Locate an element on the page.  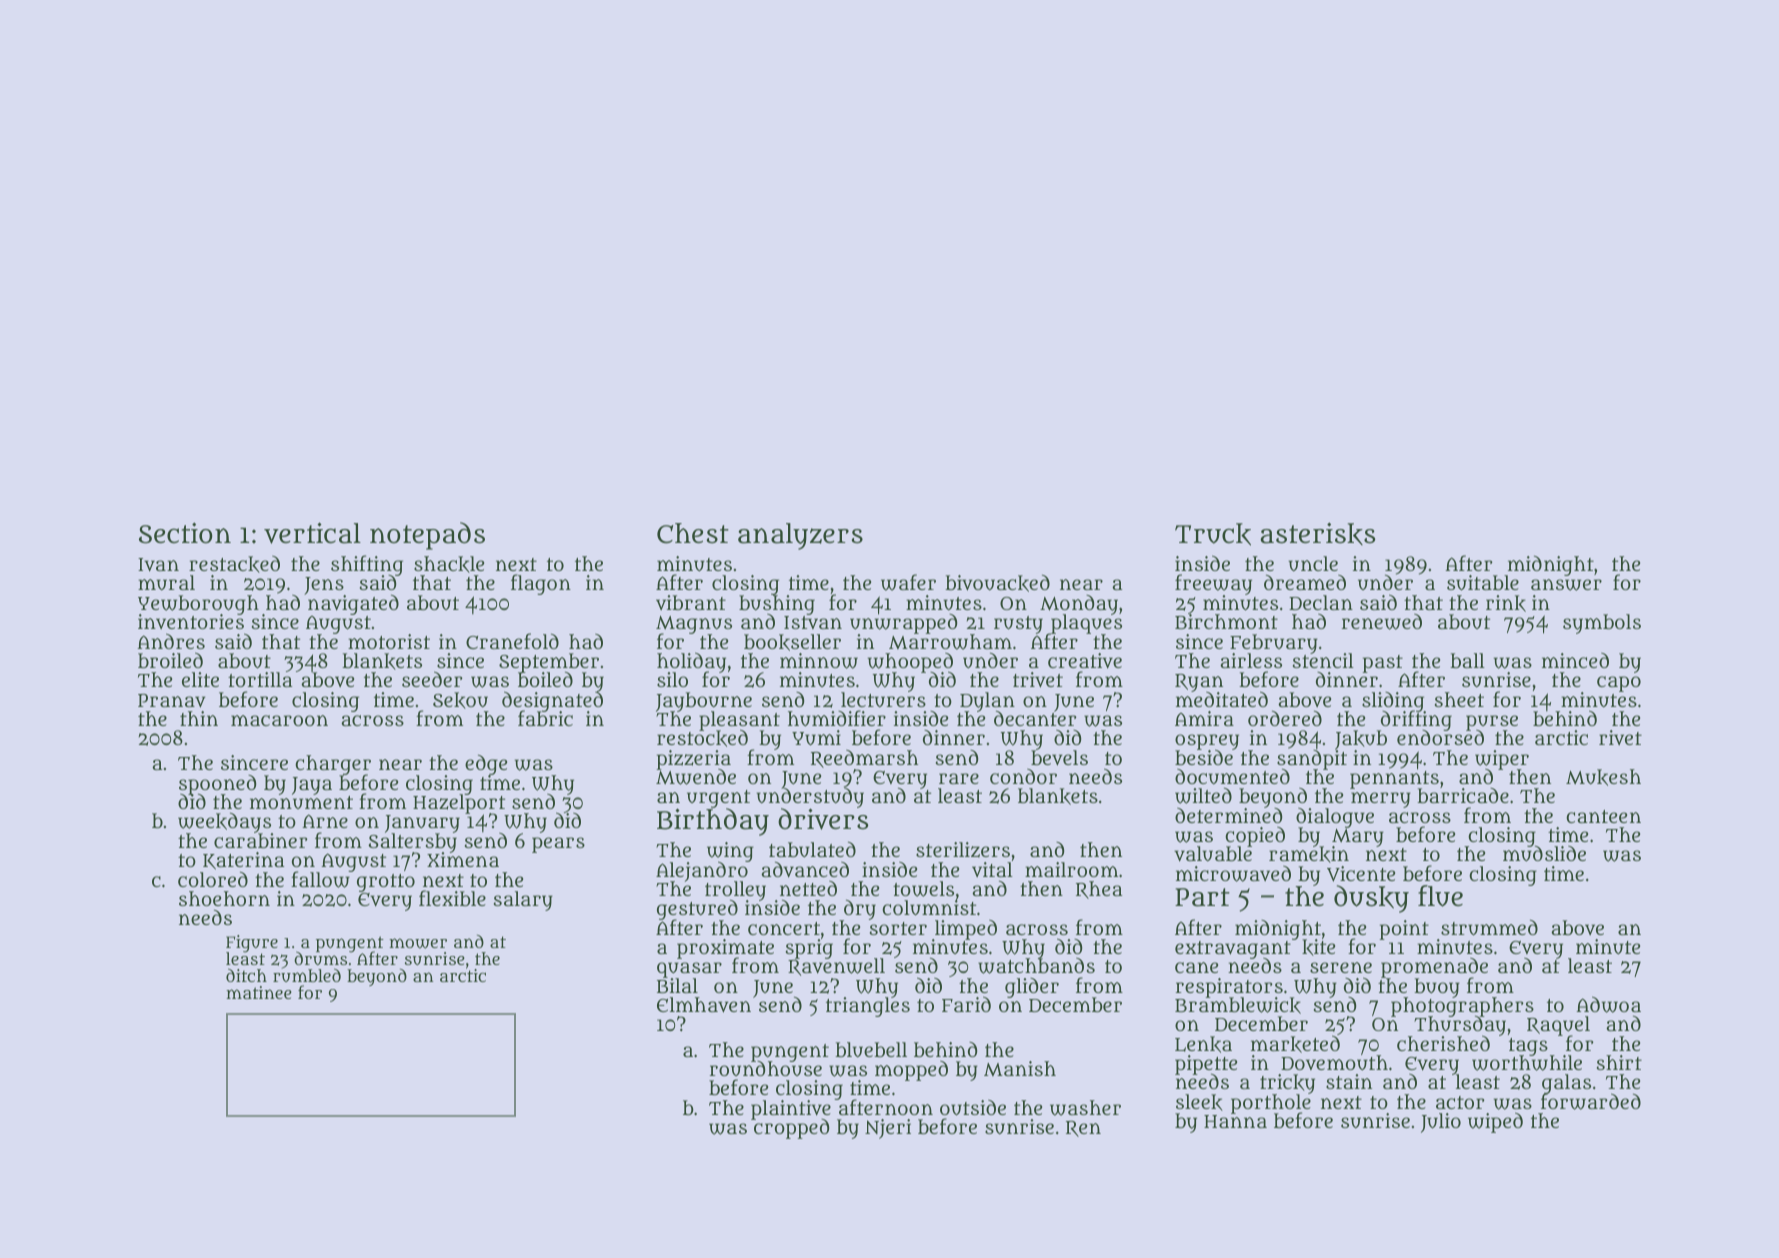
shirt is located at coordinates (1619, 1062).
